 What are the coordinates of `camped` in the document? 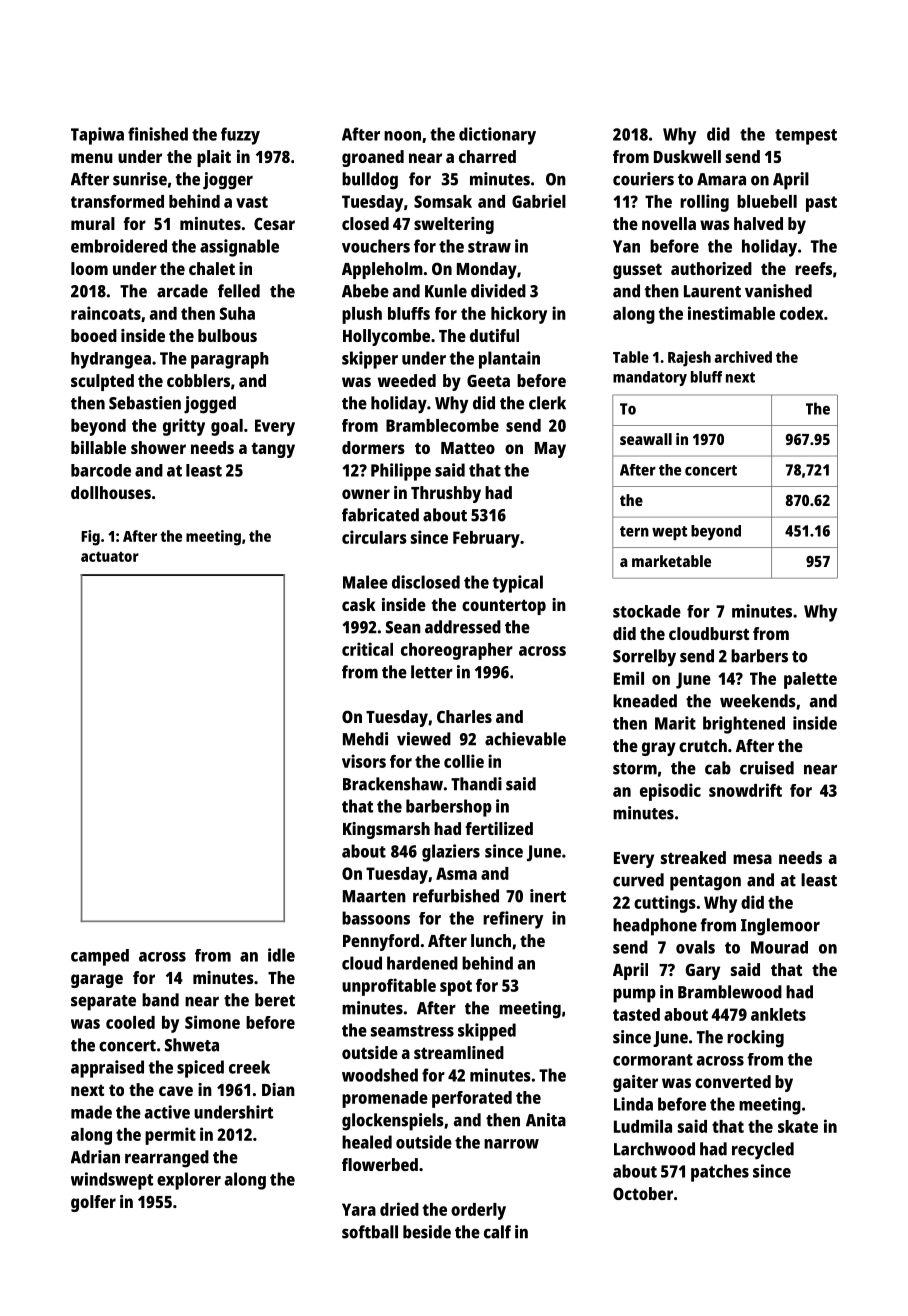 It's located at (100, 957).
